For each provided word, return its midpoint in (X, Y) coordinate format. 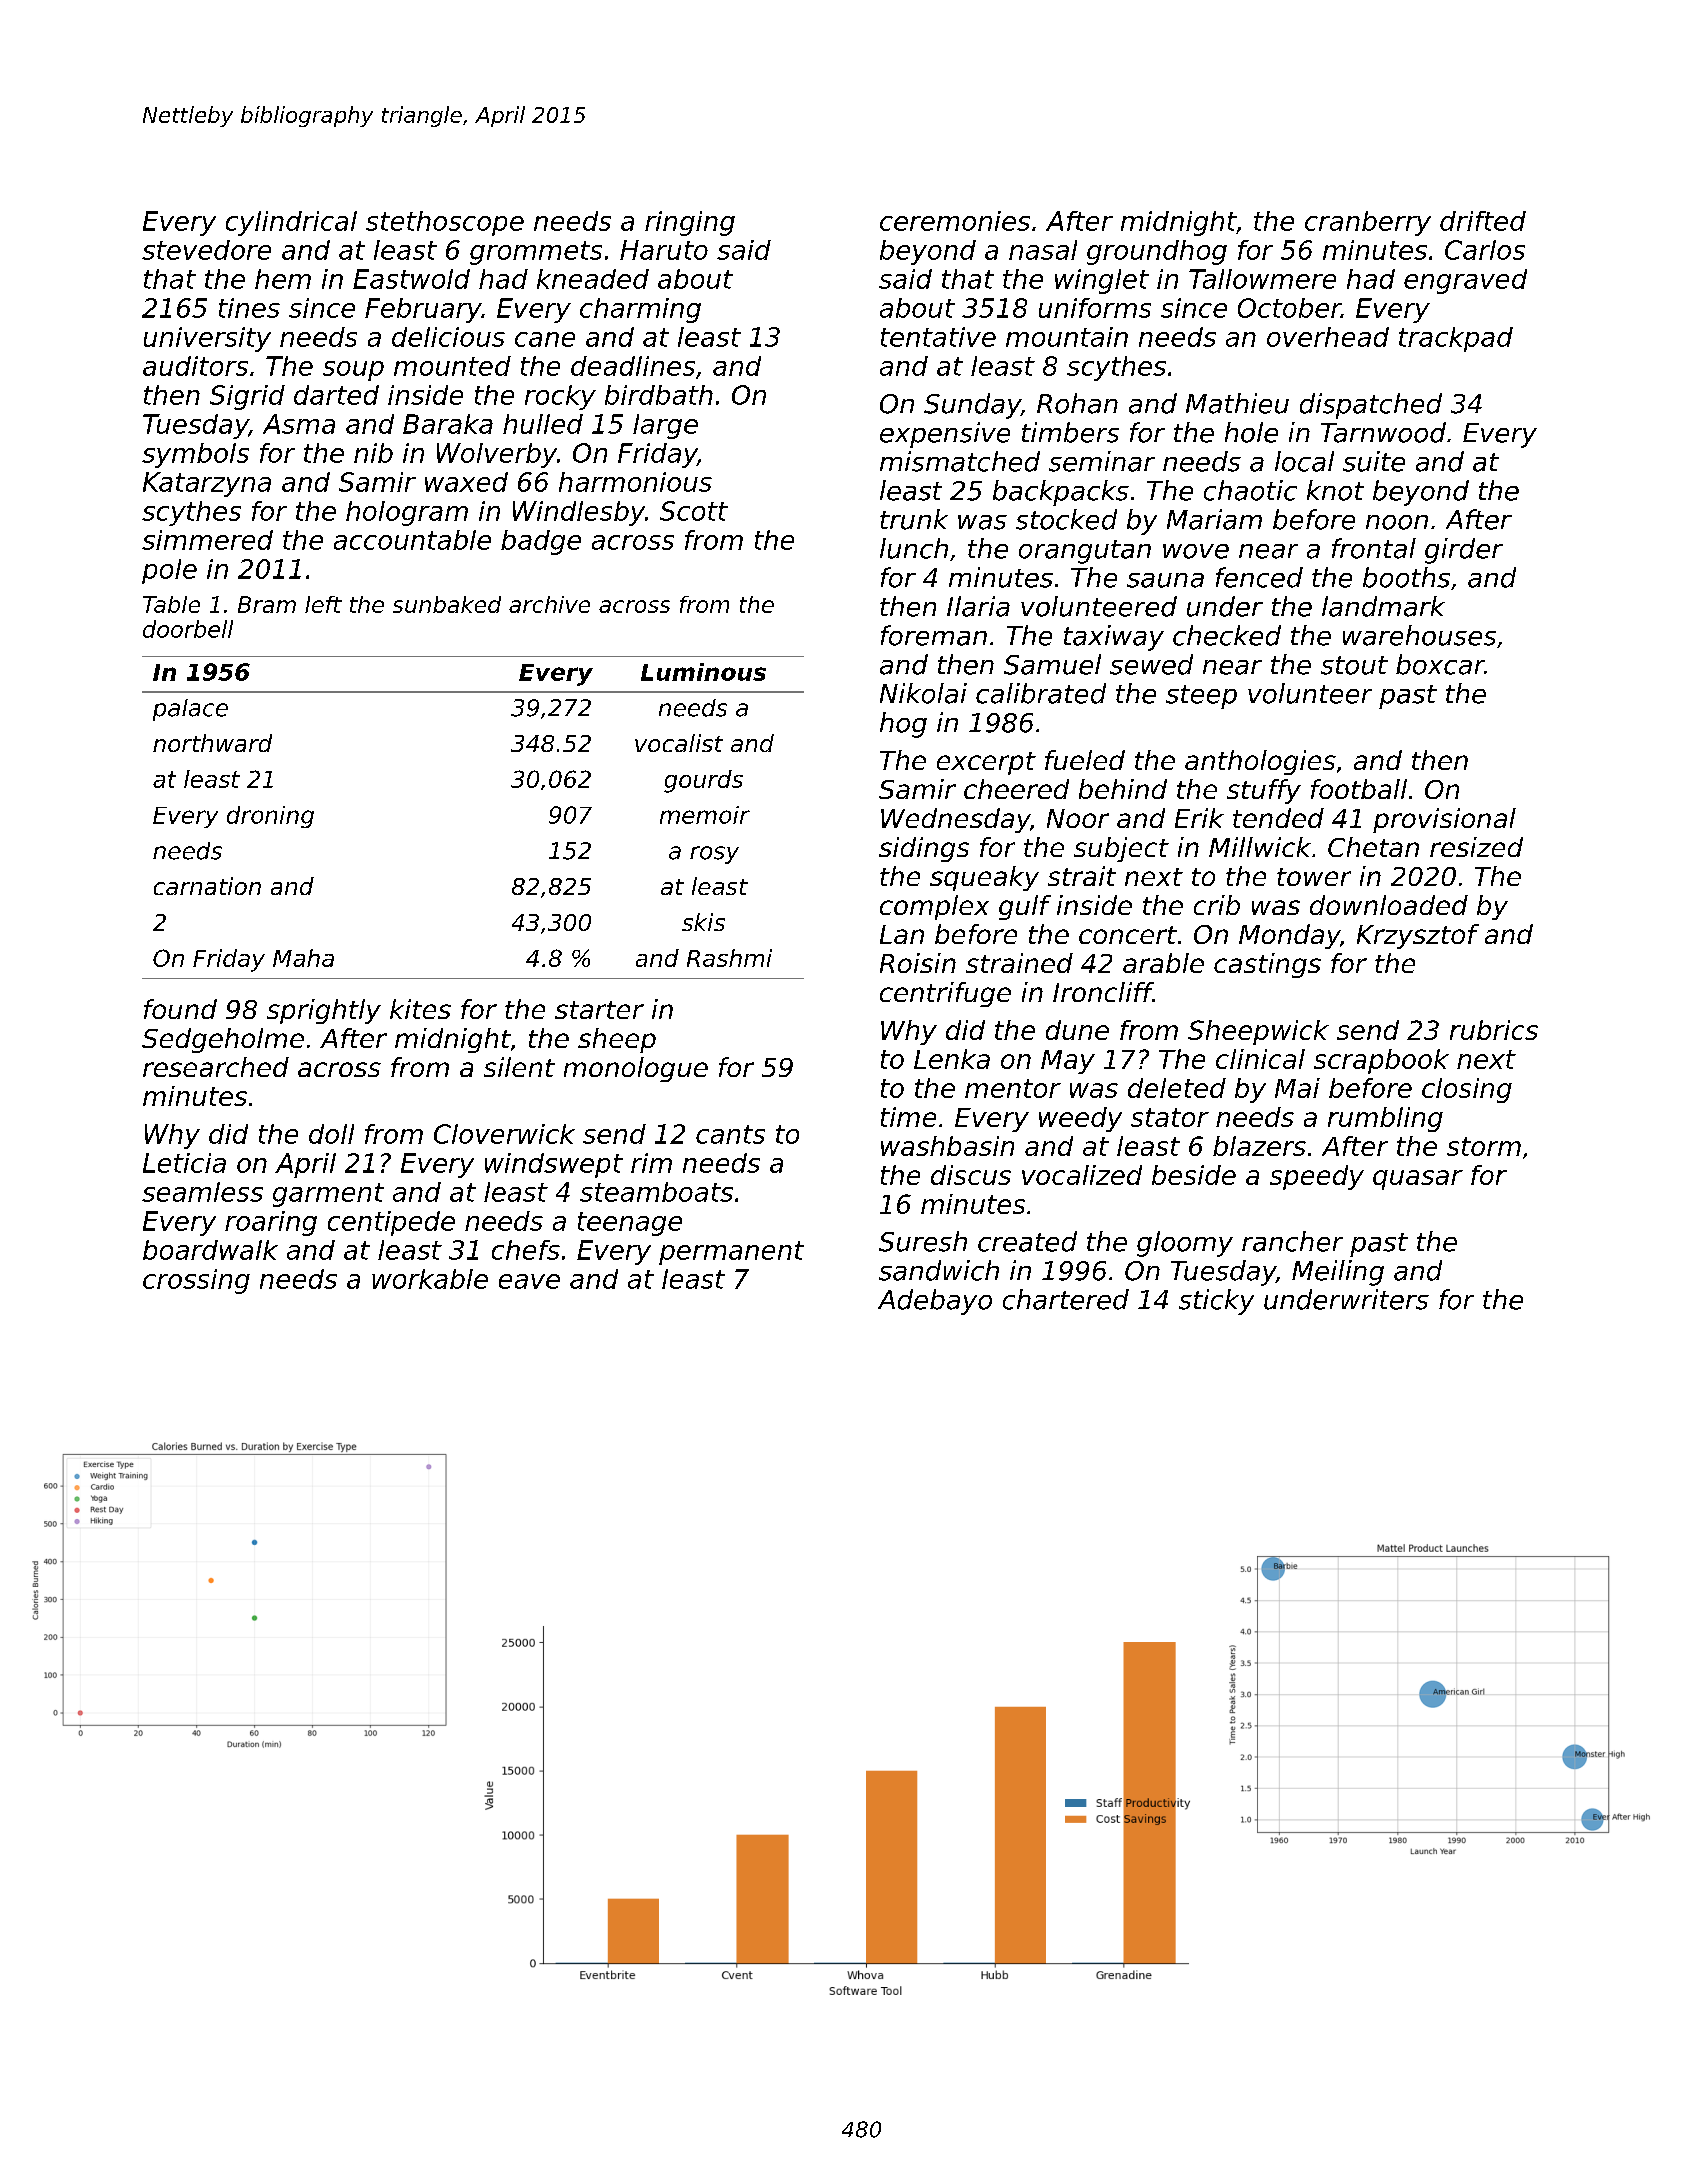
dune (1077, 1030)
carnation (207, 886)
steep (1201, 697)
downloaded (1389, 905)
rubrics (1494, 1030)
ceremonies (955, 221)
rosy (714, 855)
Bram (267, 604)
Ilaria (978, 606)
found (180, 1009)
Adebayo (935, 1302)
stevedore (206, 250)
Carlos (1485, 250)
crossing (196, 1281)
